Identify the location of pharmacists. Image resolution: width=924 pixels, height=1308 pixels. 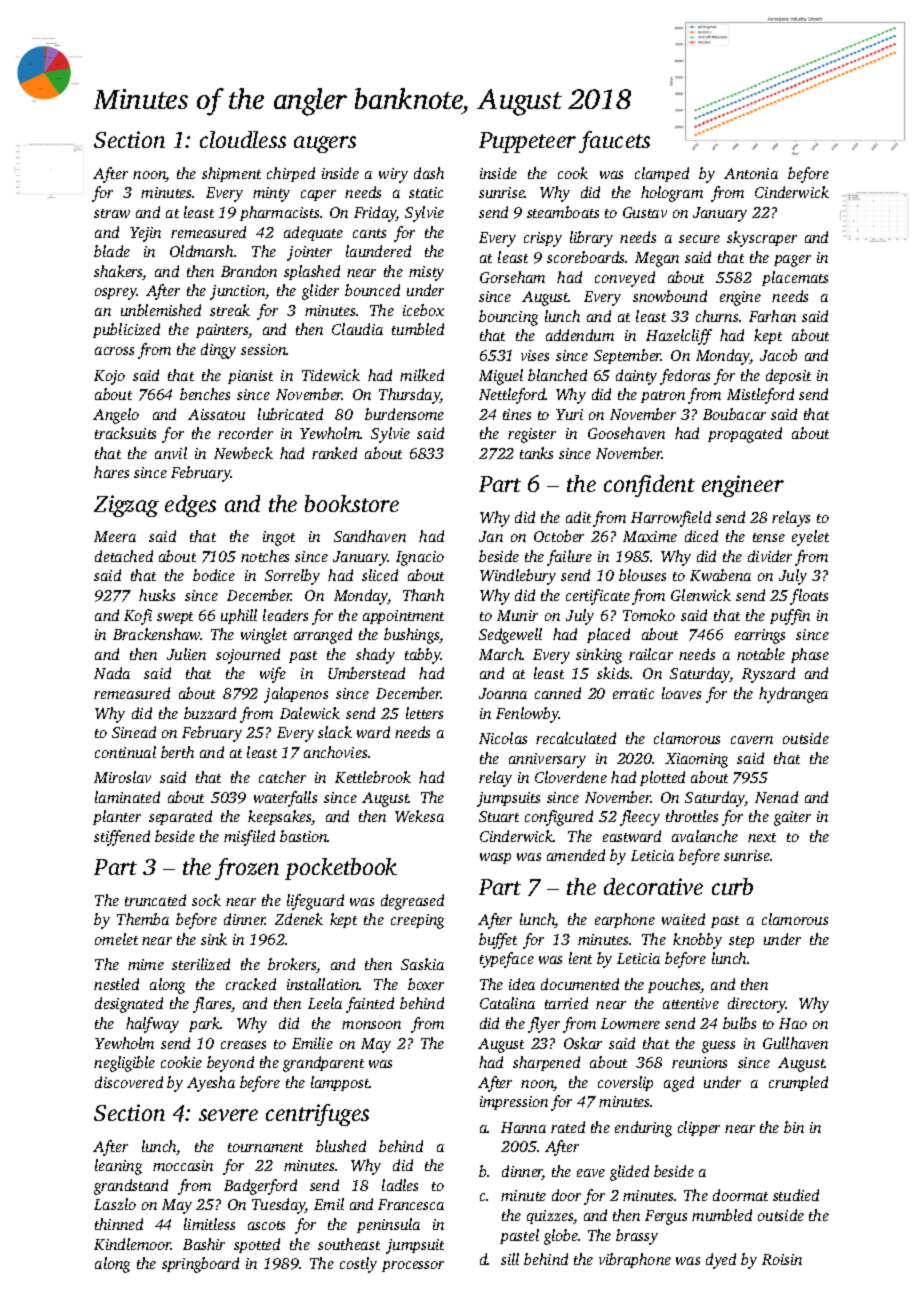
(279, 213).
